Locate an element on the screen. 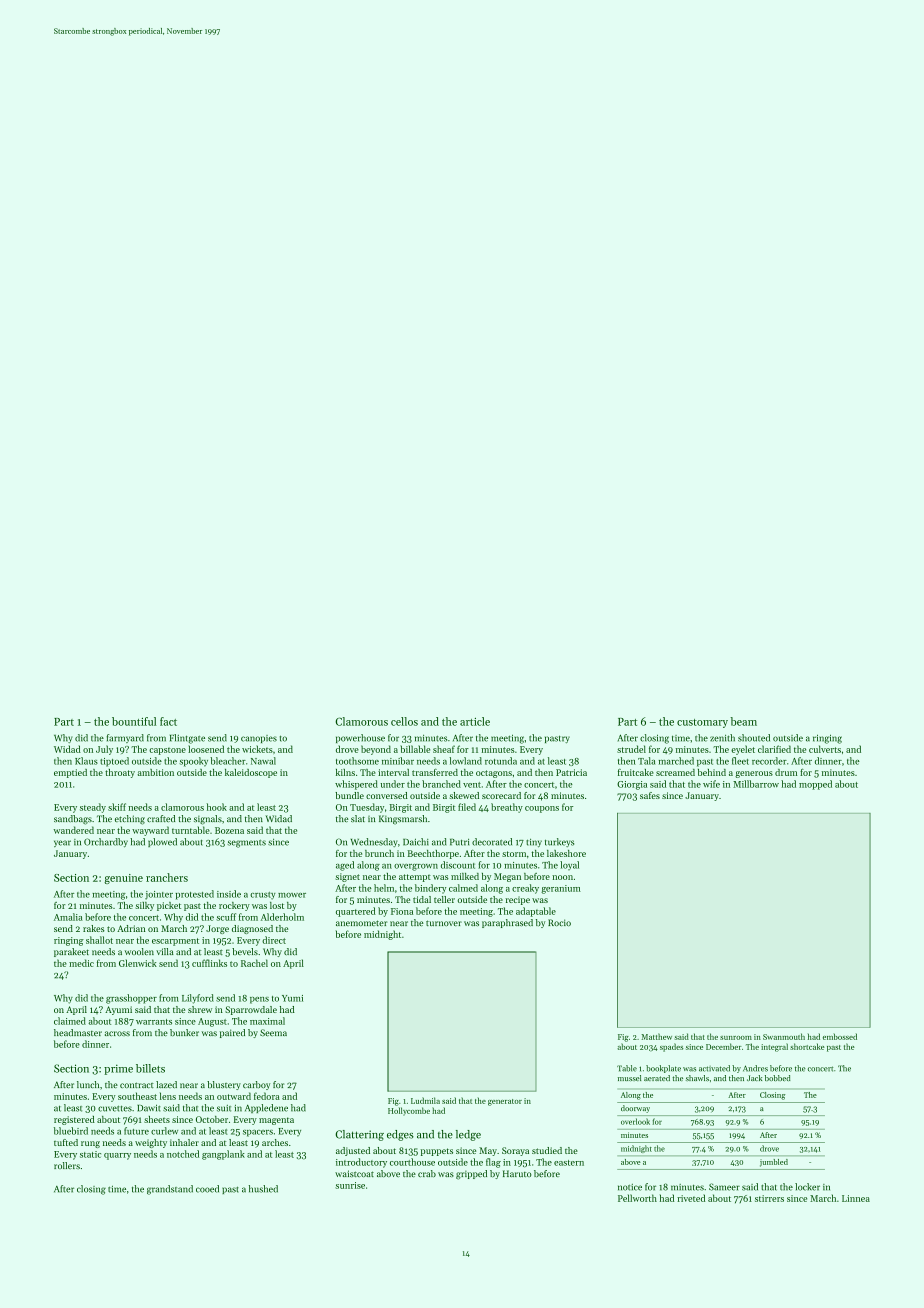 This screenshot has width=924, height=1308. strudel is located at coordinates (631, 749).
